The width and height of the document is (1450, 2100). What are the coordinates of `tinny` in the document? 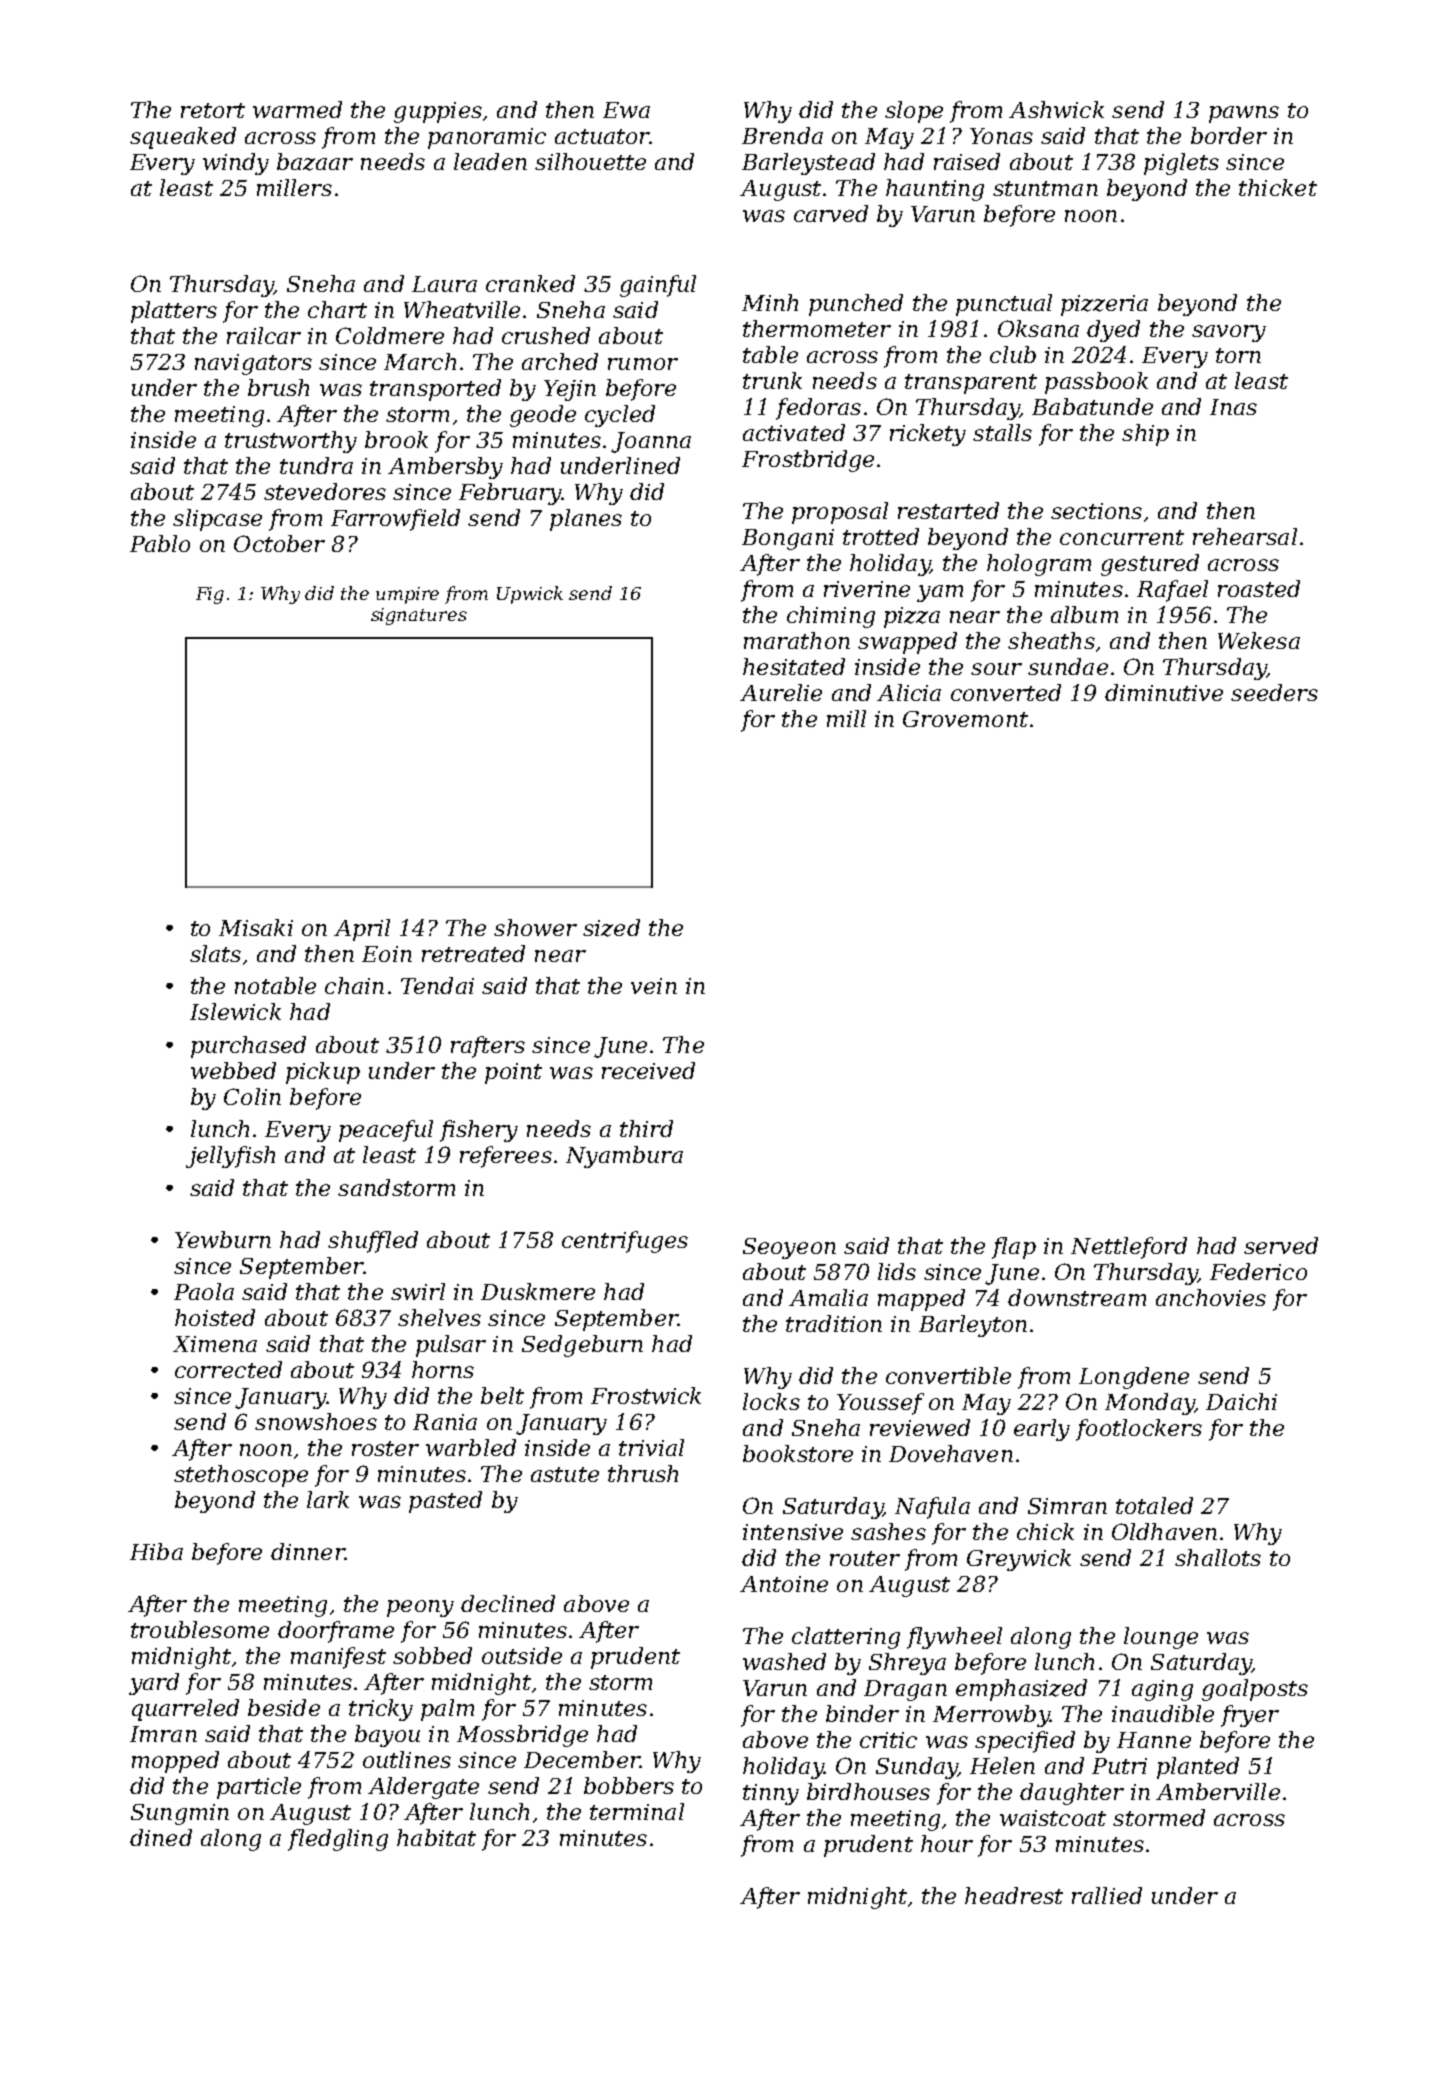 It's located at (771, 1794).
